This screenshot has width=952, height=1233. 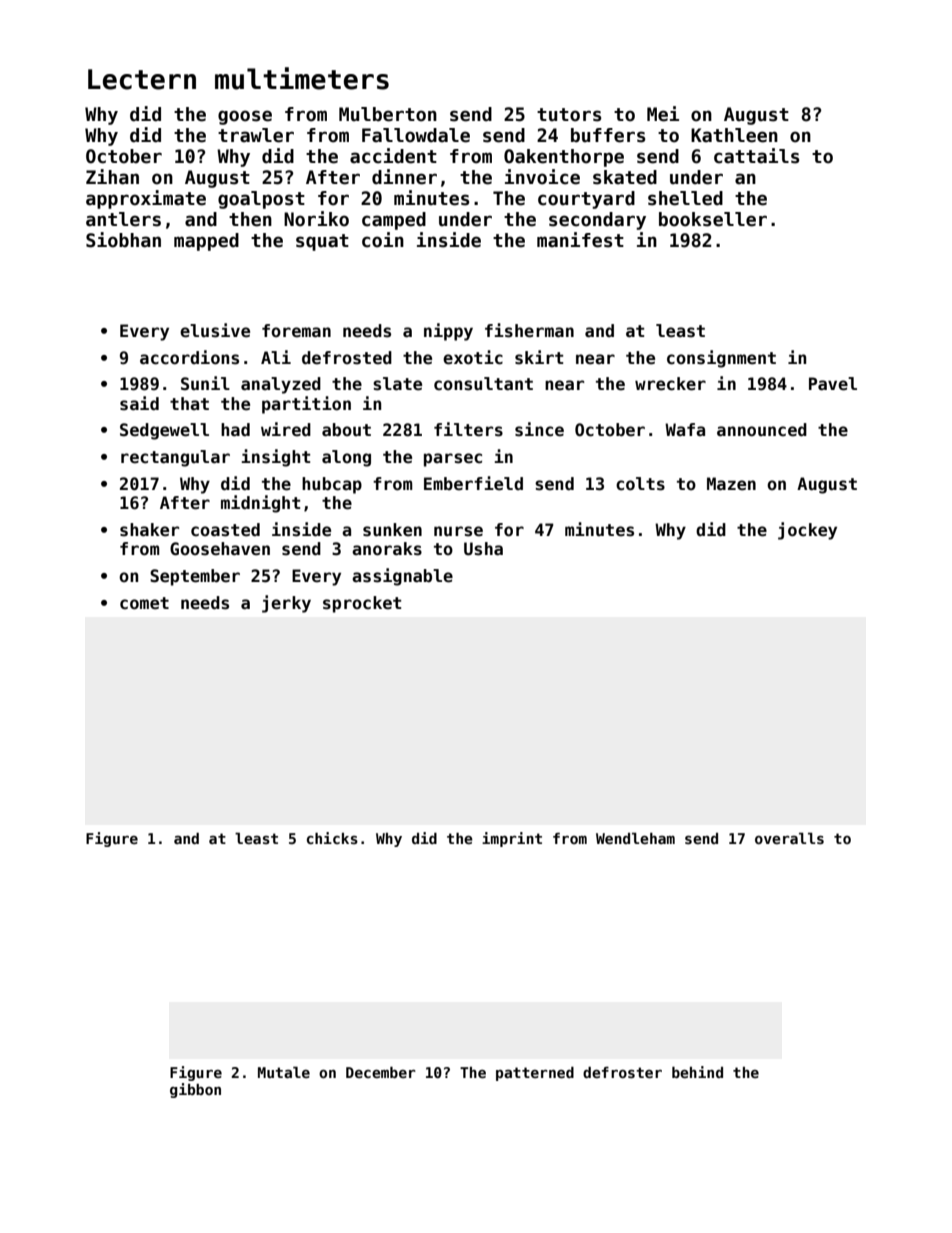 What do you see at coordinates (144, 603) in the screenshot?
I see `comet` at bounding box center [144, 603].
